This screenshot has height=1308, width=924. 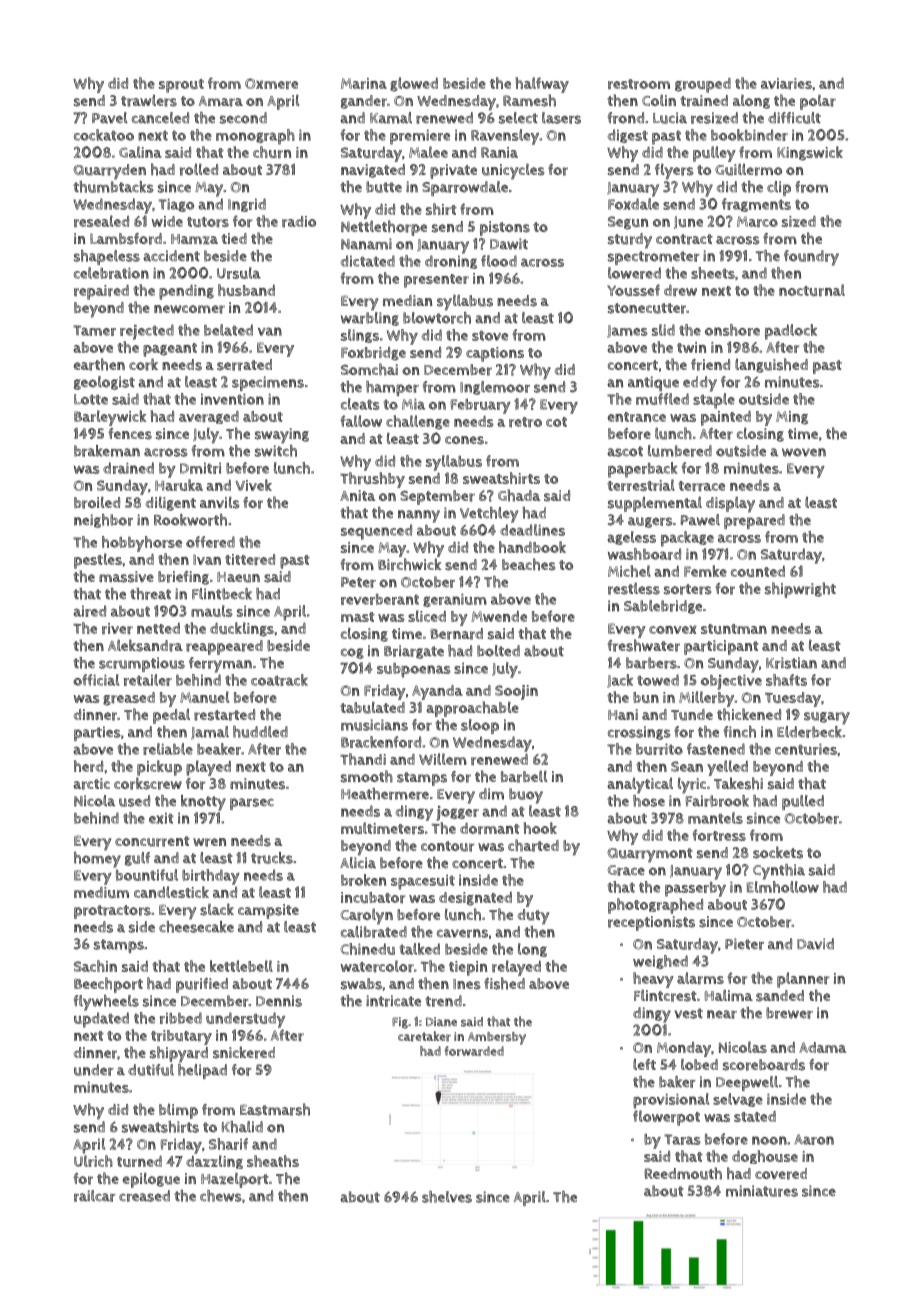 I want to click on Marina, so click(x=364, y=84).
